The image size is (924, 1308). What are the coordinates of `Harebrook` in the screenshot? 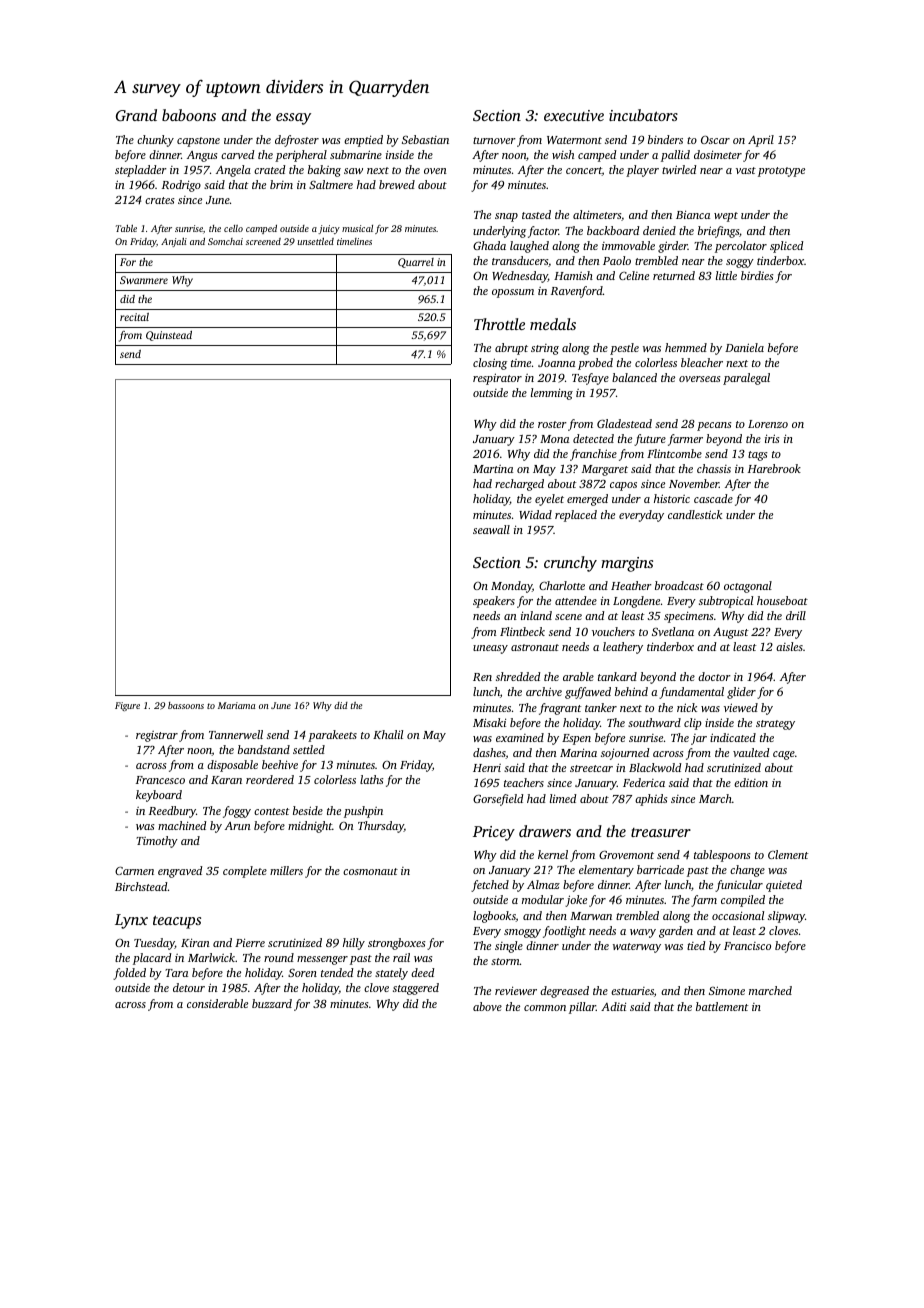 It's located at (774, 468).
